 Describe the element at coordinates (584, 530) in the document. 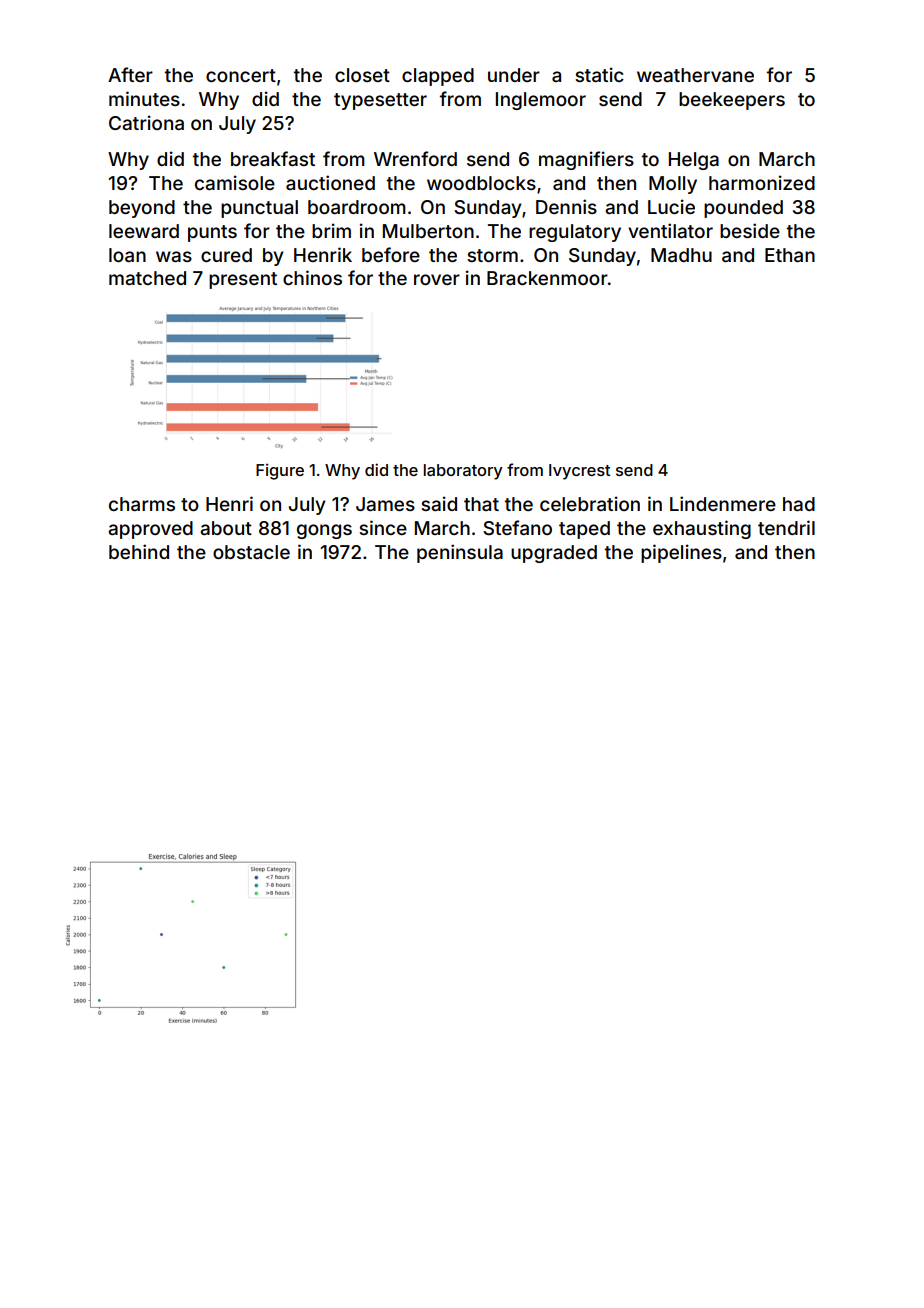

I see `taped` at that location.
